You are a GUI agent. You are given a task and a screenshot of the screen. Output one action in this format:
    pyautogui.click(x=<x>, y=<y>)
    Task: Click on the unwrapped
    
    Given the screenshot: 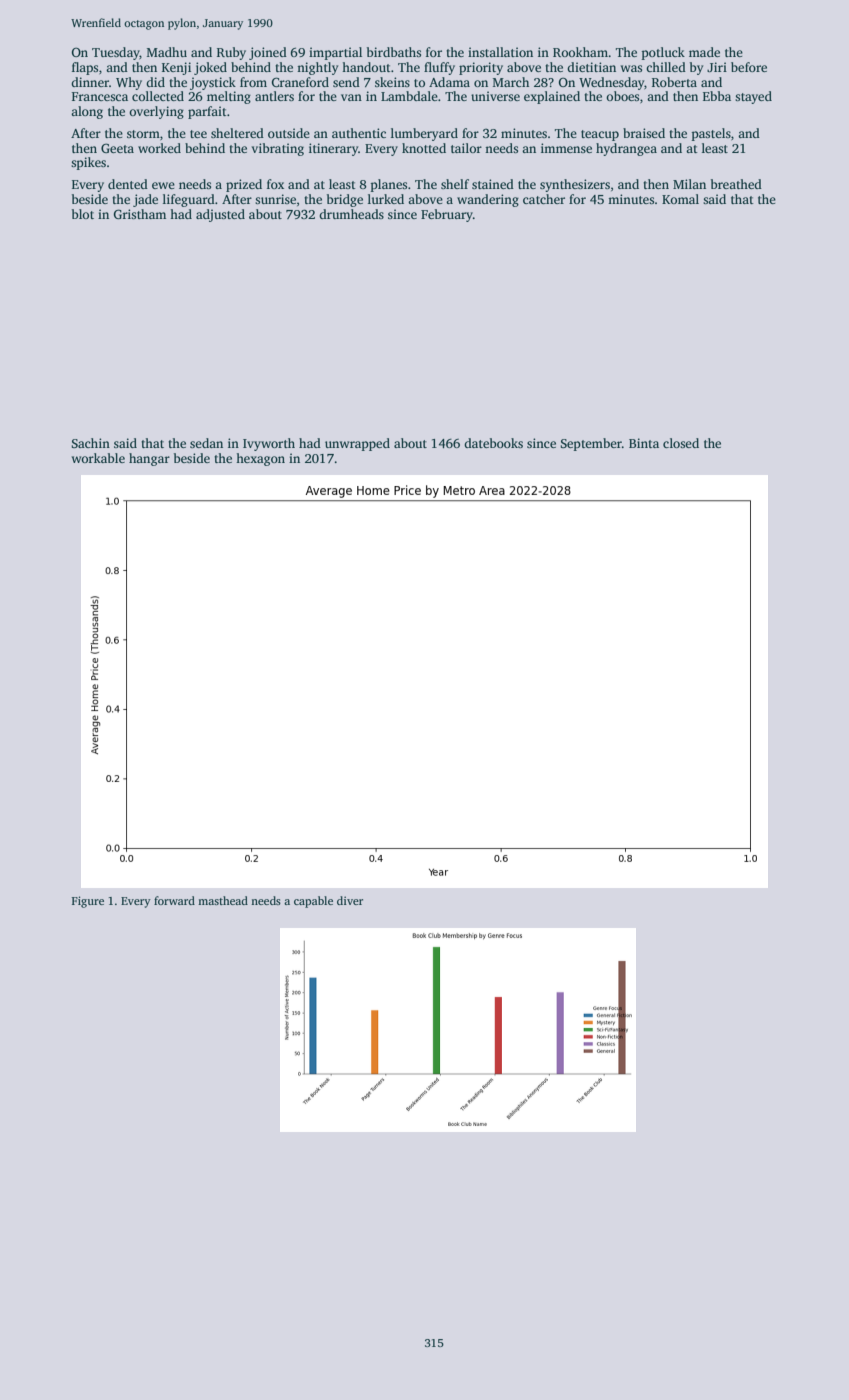 What is the action you would take?
    pyautogui.click(x=357, y=444)
